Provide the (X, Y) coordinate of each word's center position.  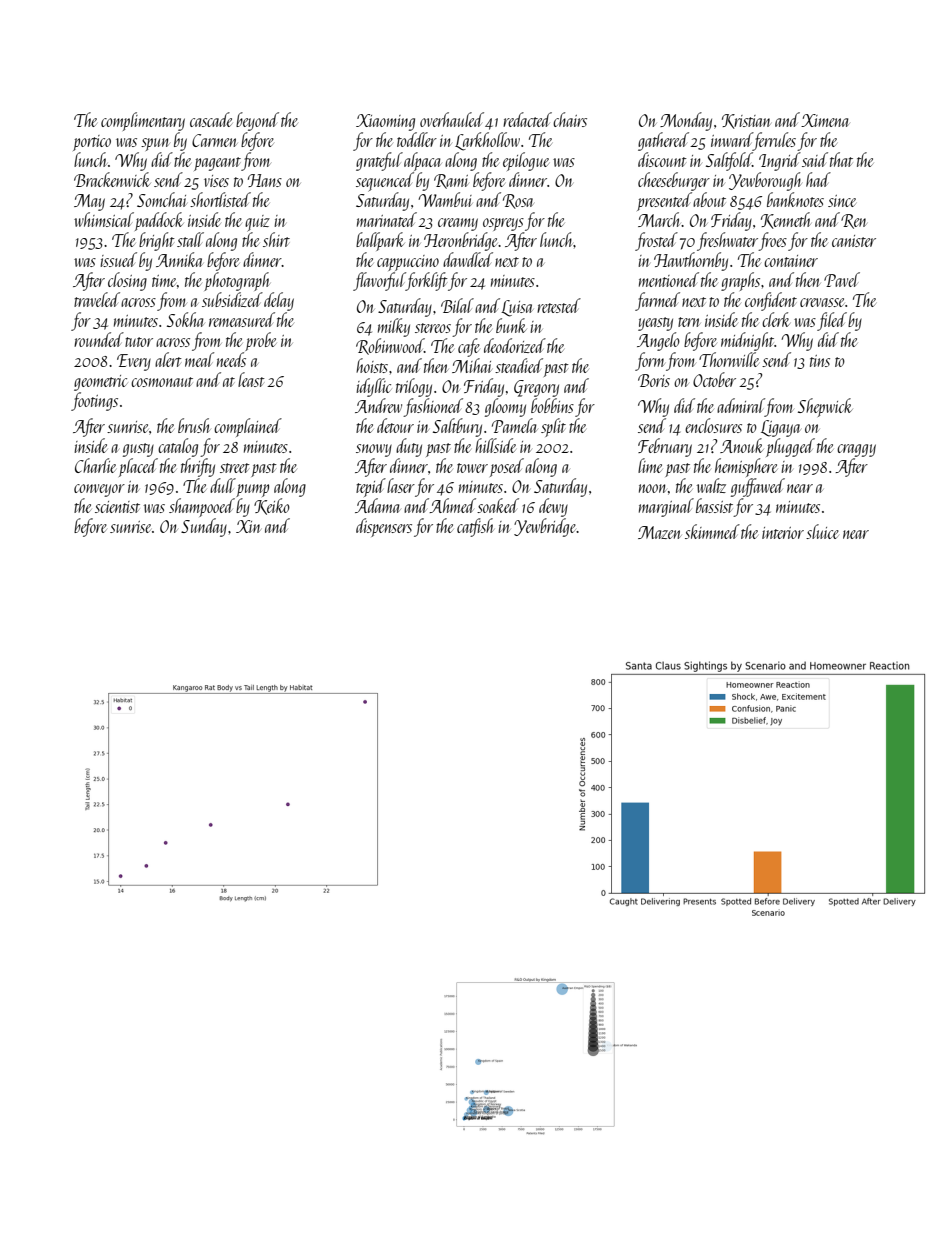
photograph (237, 281)
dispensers (384, 527)
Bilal (457, 305)
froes (772, 241)
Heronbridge (461, 241)
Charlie (95, 465)
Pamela (515, 425)
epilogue (526, 161)
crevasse (822, 302)
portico (92, 143)
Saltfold (729, 161)
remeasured (242, 319)
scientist (117, 507)
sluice (822, 531)
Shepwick (825, 407)
